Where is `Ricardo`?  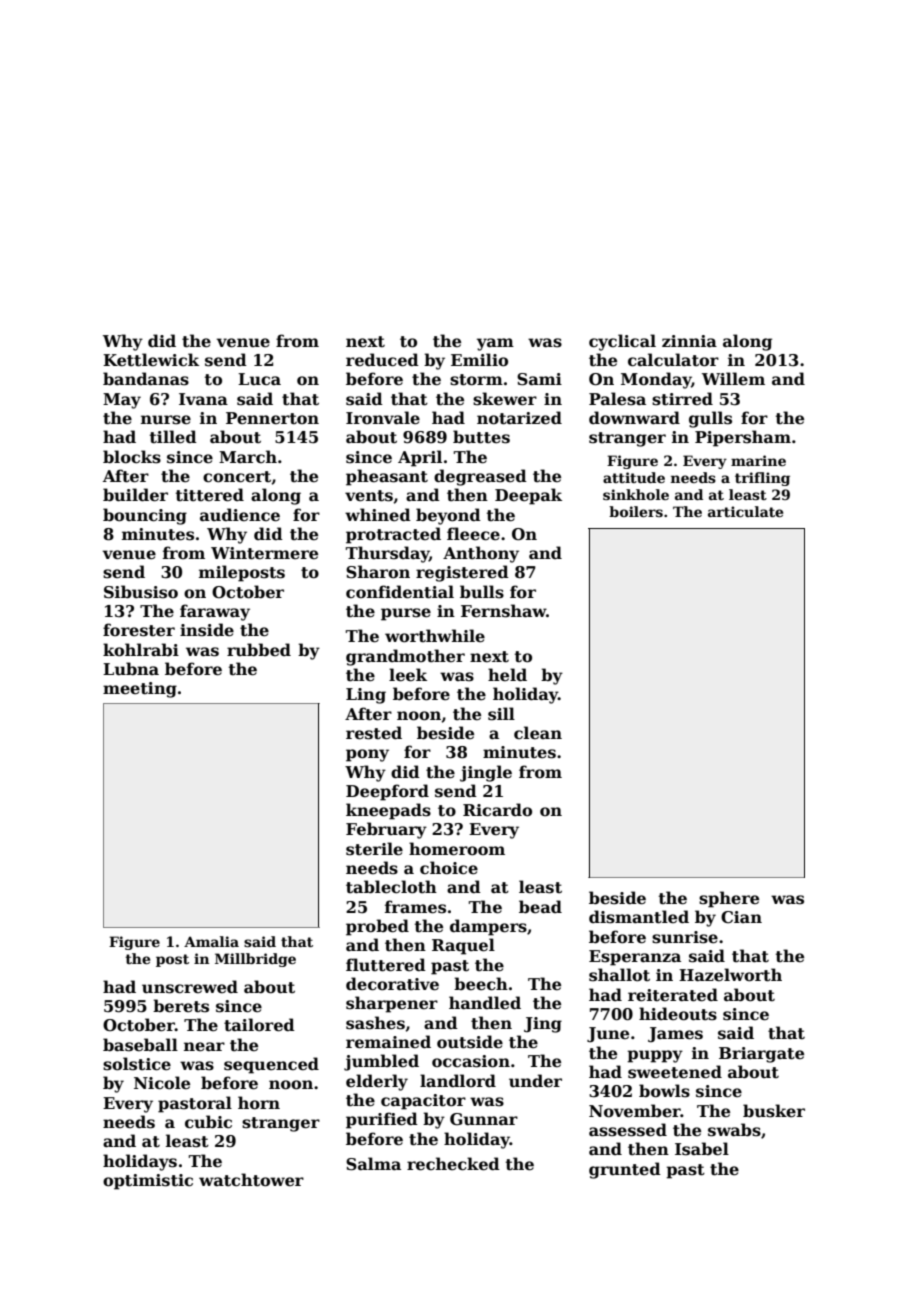 Ricardo is located at coordinates (497, 810).
